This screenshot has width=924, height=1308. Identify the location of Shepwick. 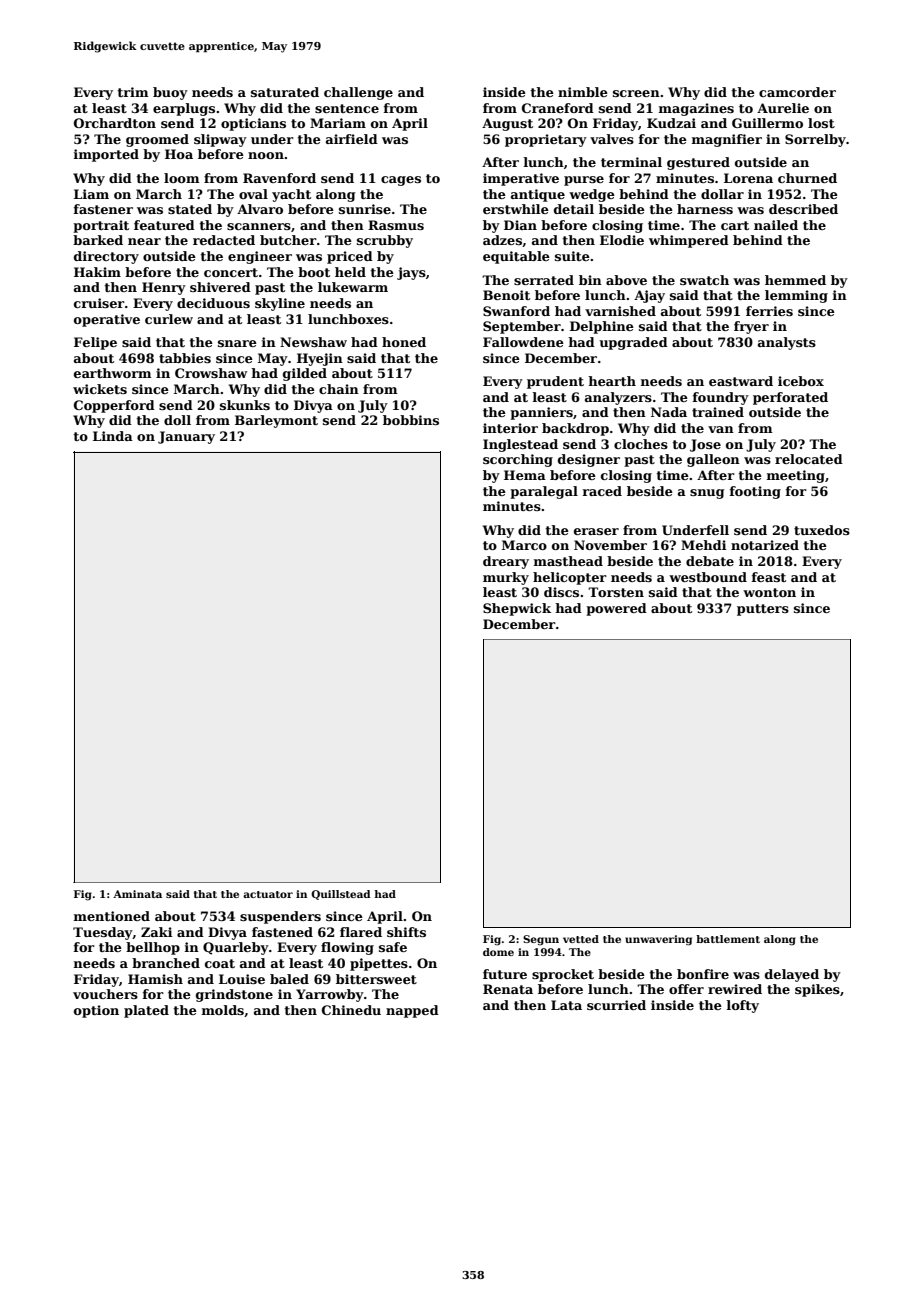
(517, 609).
